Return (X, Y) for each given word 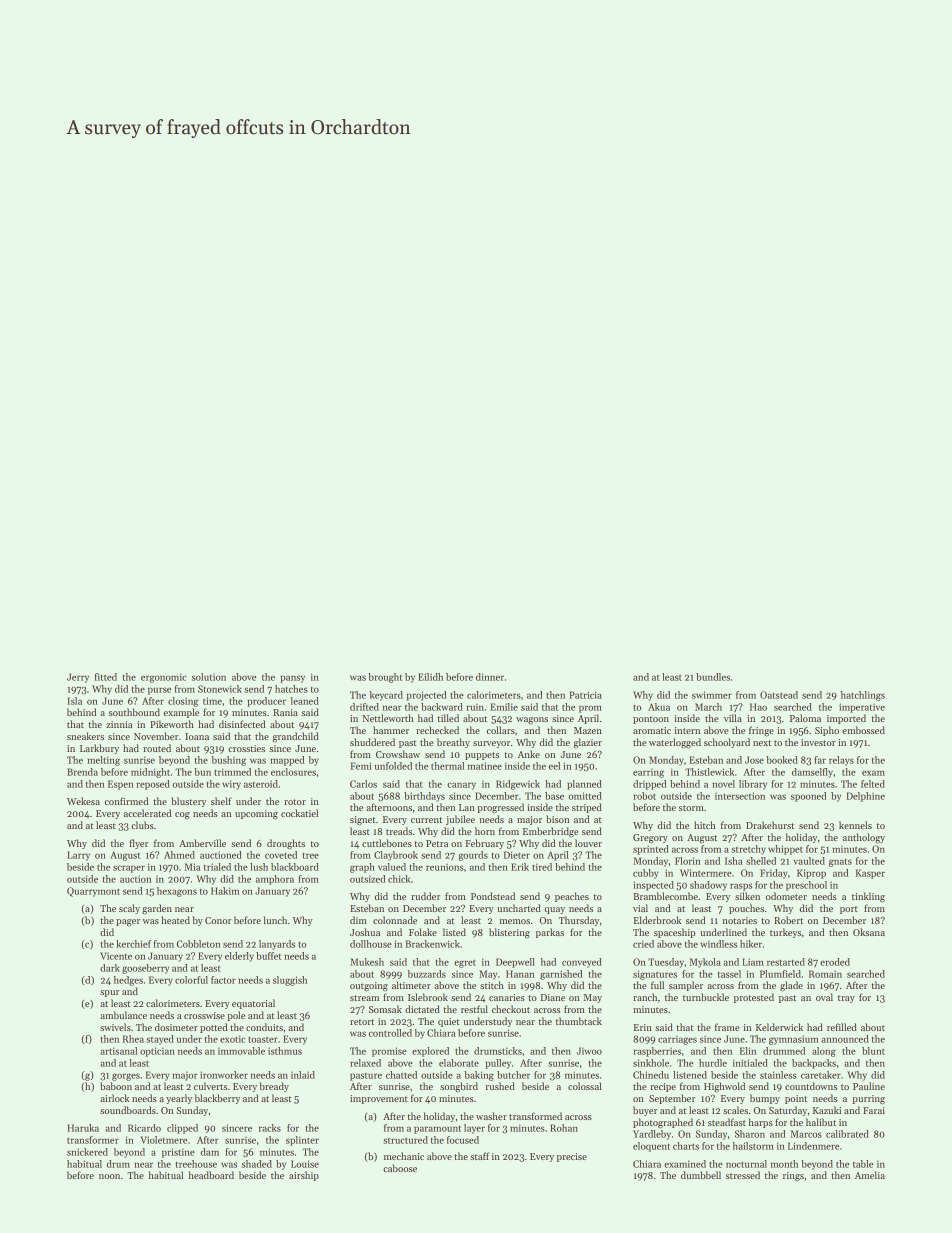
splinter (302, 1141)
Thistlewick (709, 772)
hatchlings (863, 696)
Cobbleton (198, 944)
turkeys (785, 933)
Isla (74, 701)
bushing (229, 761)
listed (454, 932)
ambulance (123, 1015)
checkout (511, 1009)
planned (584, 785)
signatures (655, 975)
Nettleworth (388, 718)
